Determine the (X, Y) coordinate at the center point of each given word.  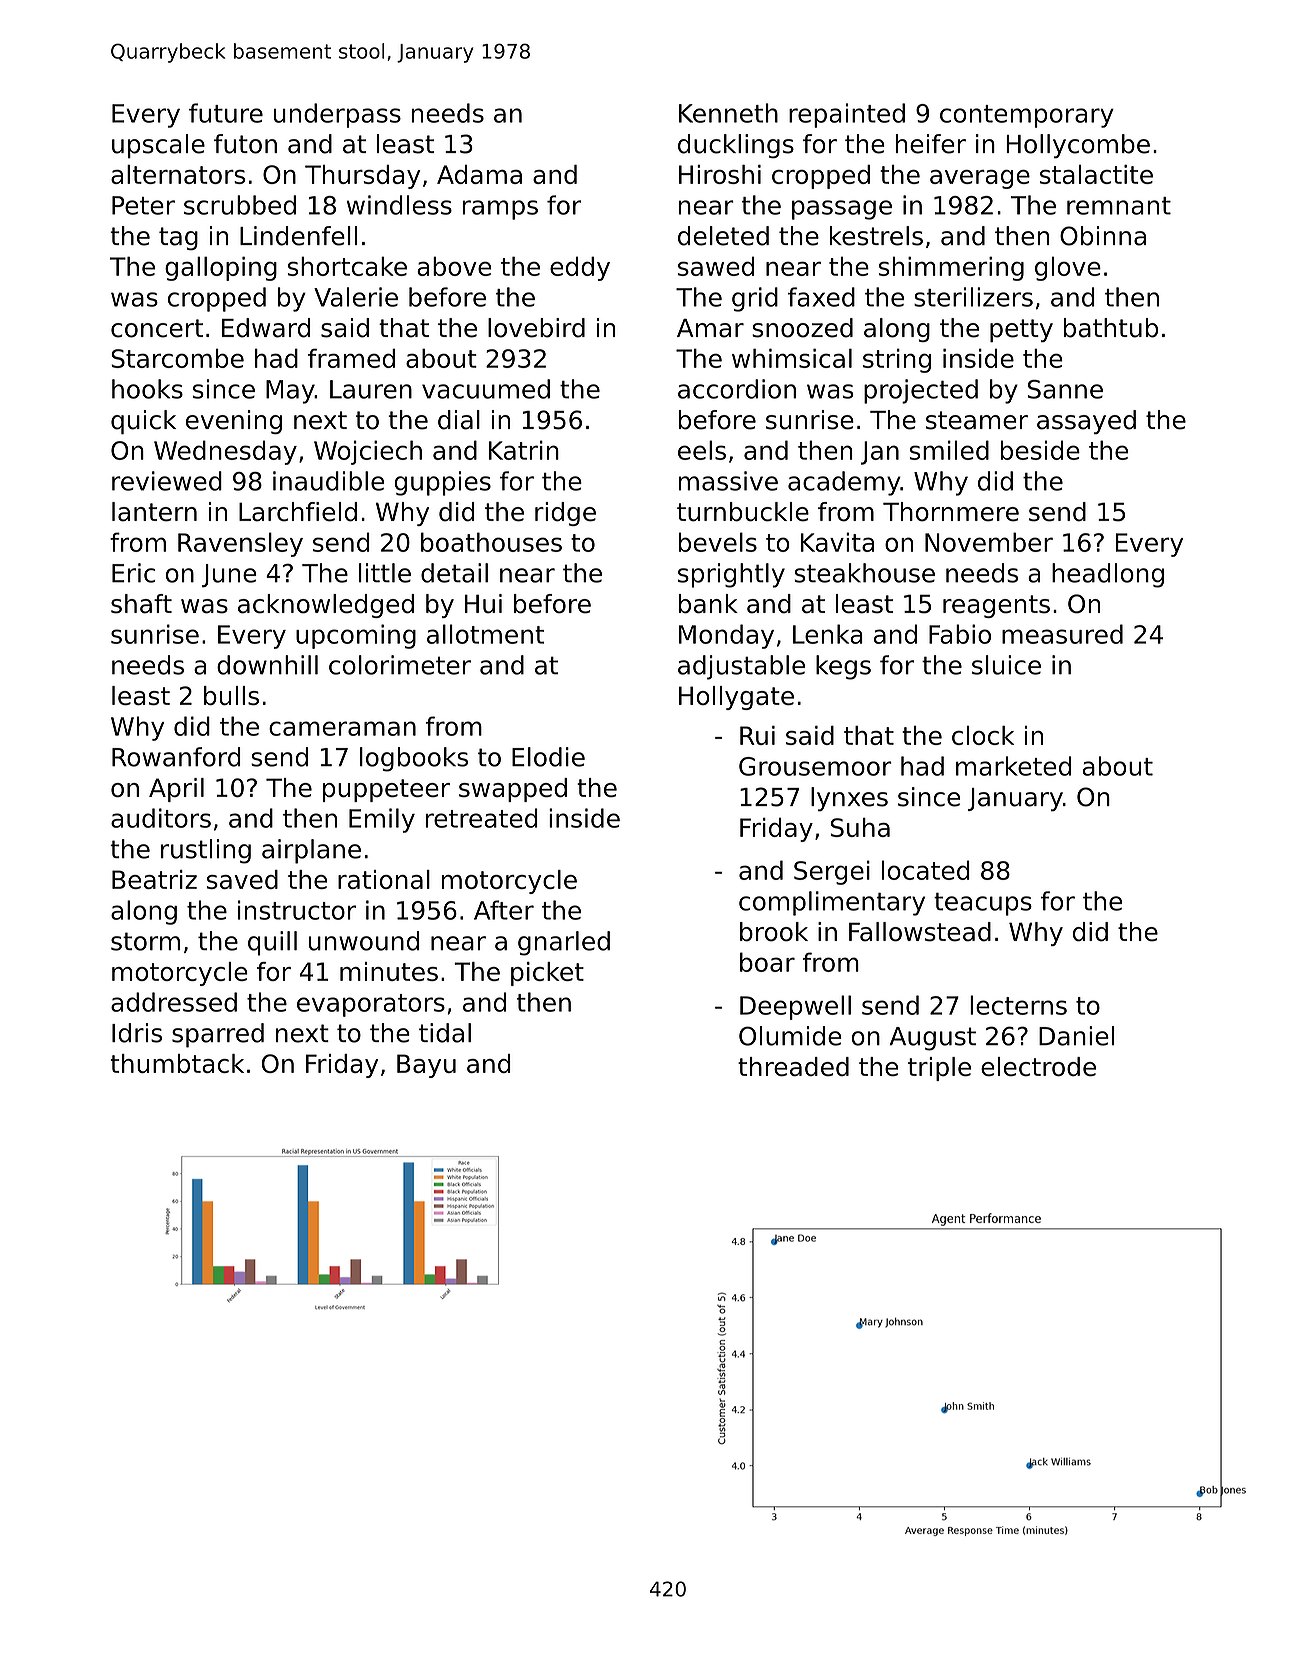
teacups (983, 904)
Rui (757, 735)
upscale (158, 146)
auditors (161, 818)
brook (774, 932)
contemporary (1027, 116)
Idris (137, 1033)
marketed (1013, 766)
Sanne (1065, 389)
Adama (479, 174)
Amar (710, 328)
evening (234, 422)
